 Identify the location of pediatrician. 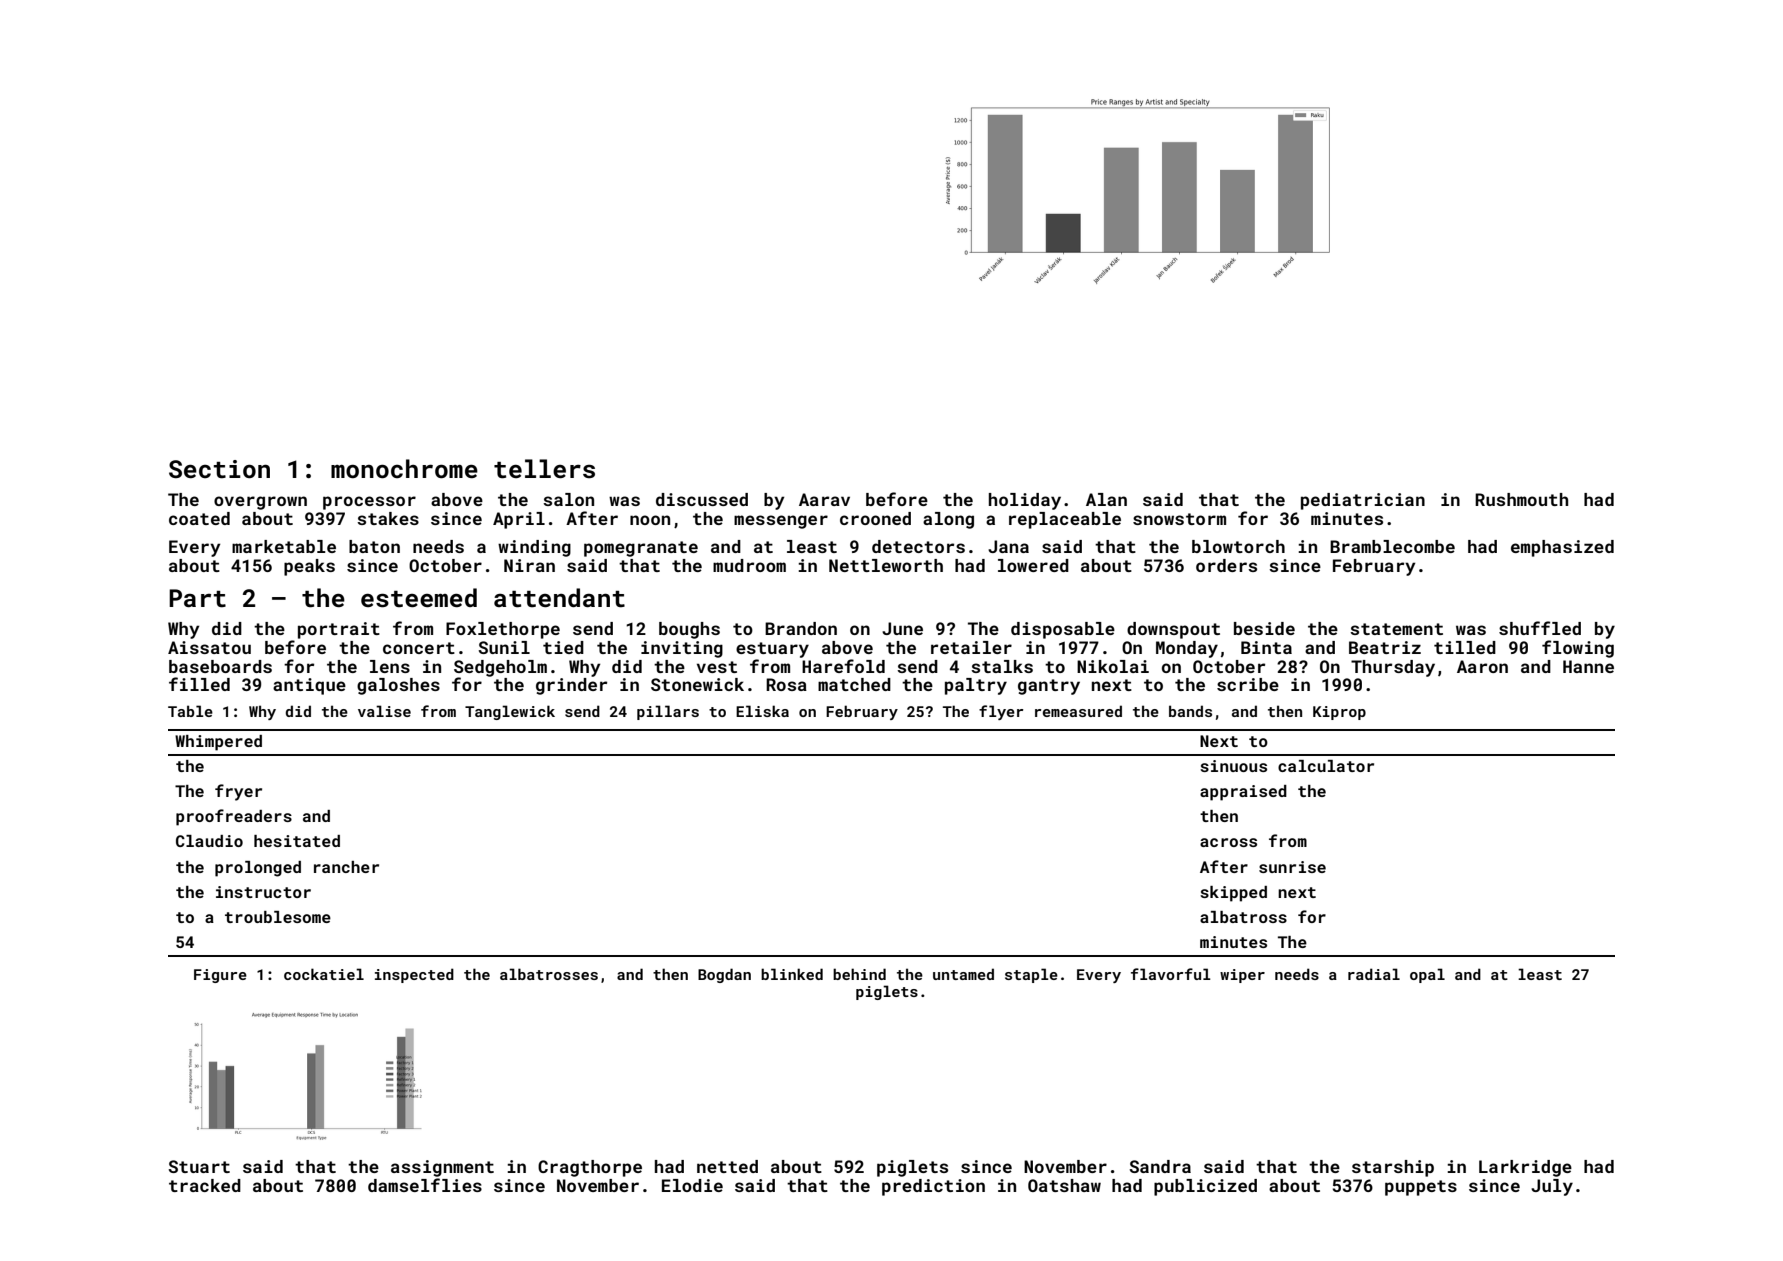
(1363, 501).
